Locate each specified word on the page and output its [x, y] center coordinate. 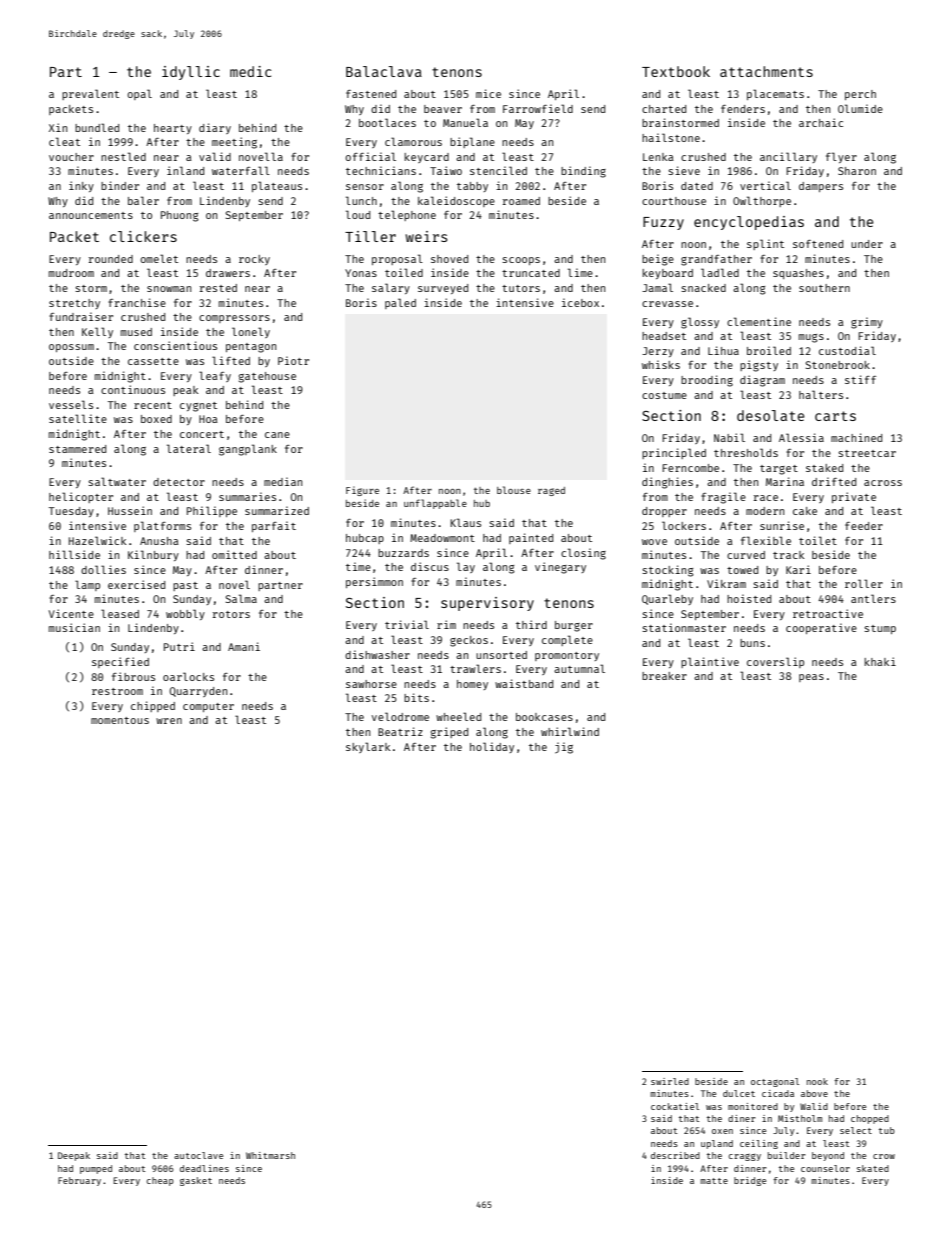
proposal [397, 259]
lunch [361, 200]
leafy [215, 376]
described [675, 1155]
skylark [368, 747]
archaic [821, 122]
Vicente [71, 613]
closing [583, 554]
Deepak [74, 1156]
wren [169, 721]
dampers [821, 187]
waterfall [241, 170]
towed [742, 570]
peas [811, 678]
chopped [870, 1119]
